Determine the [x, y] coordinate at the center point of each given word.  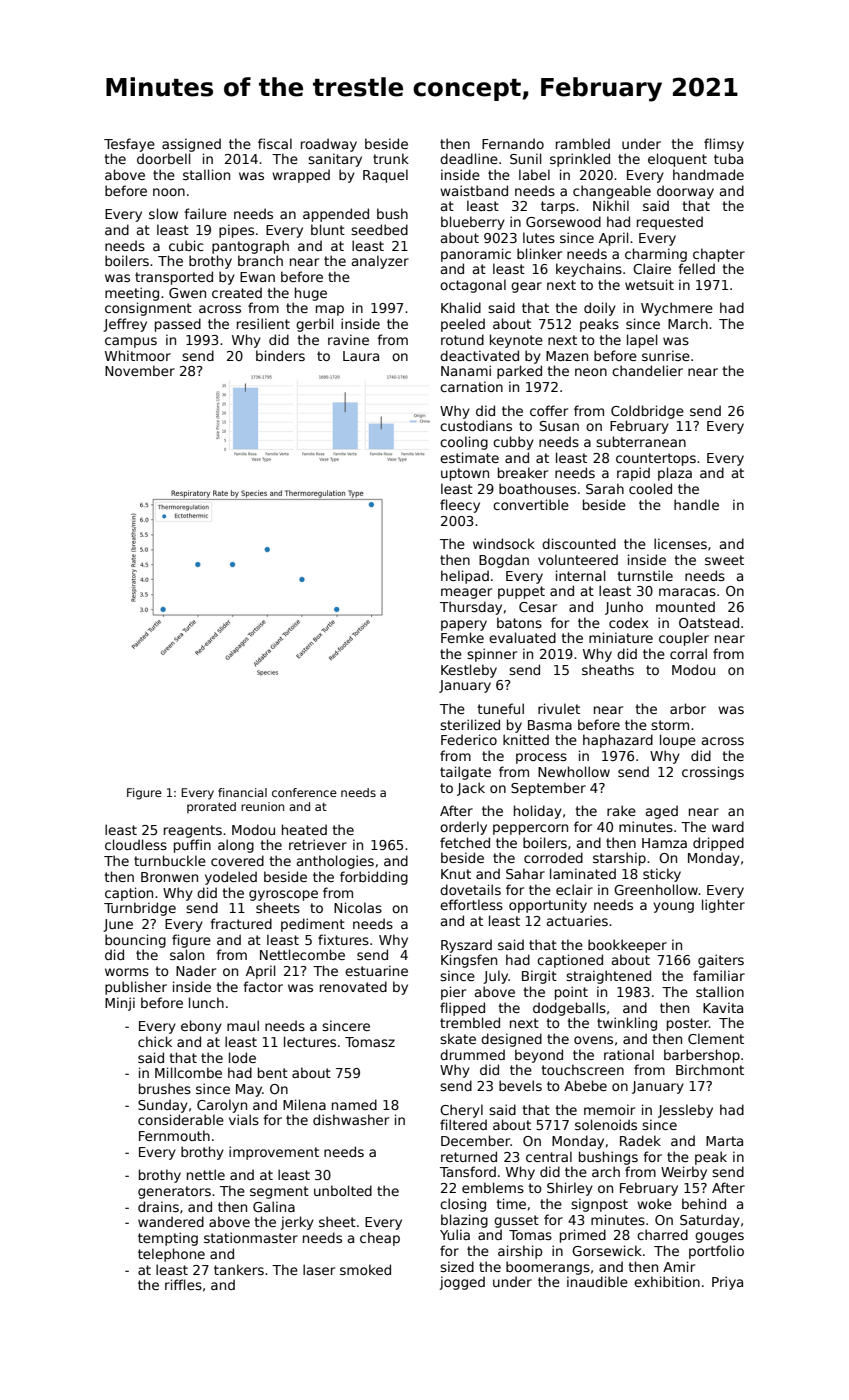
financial [242, 792]
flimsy [724, 145]
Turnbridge [140, 909]
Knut [456, 874]
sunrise [666, 355]
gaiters [721, 961]
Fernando [513, 143]
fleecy [460, 506]
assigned [191, 145]
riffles [183, 1284]
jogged [462, 1283]
